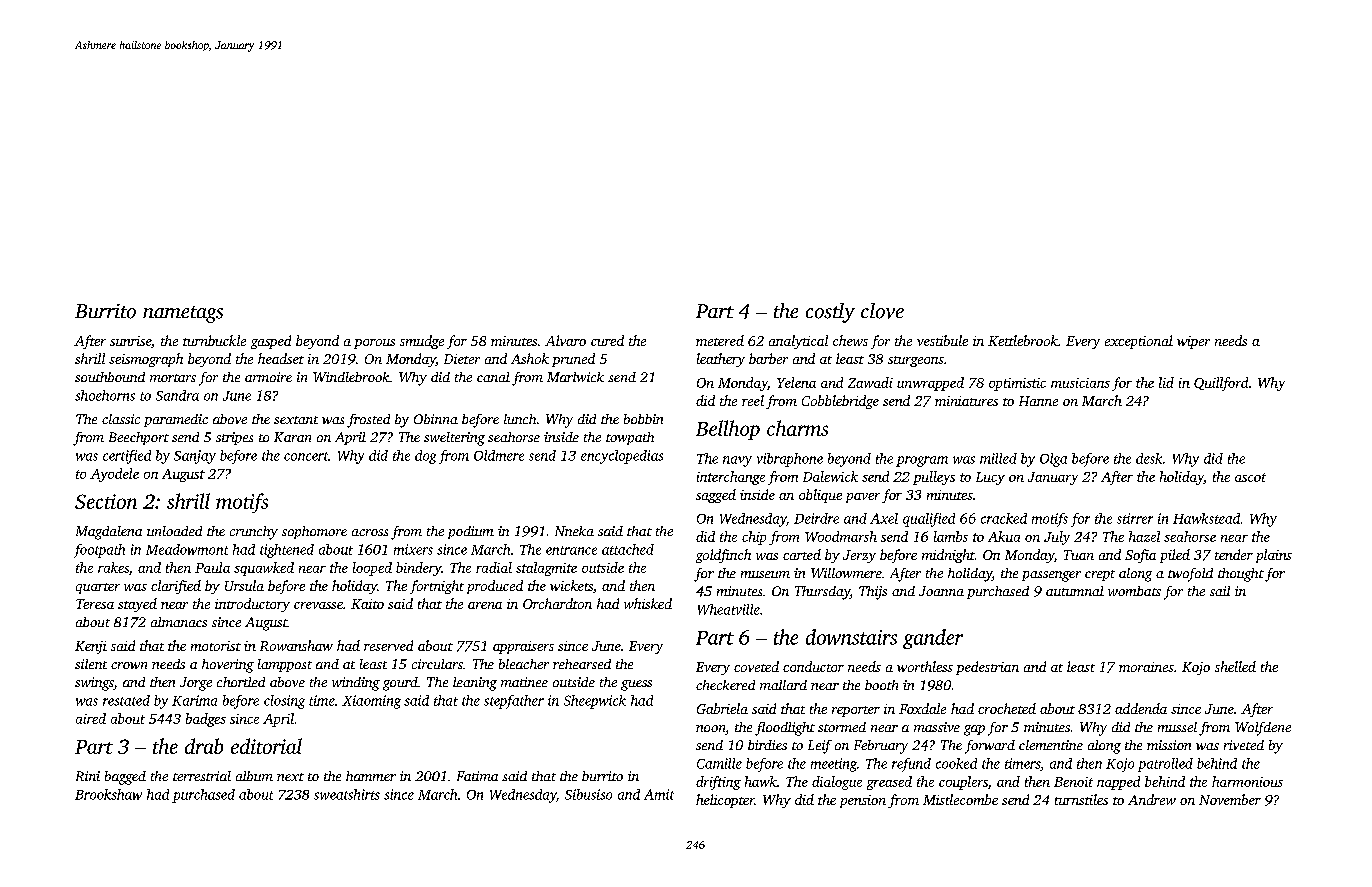 This screenshot has width=1372, height=887. I want to click on harmonious, so click(1247, 781).
